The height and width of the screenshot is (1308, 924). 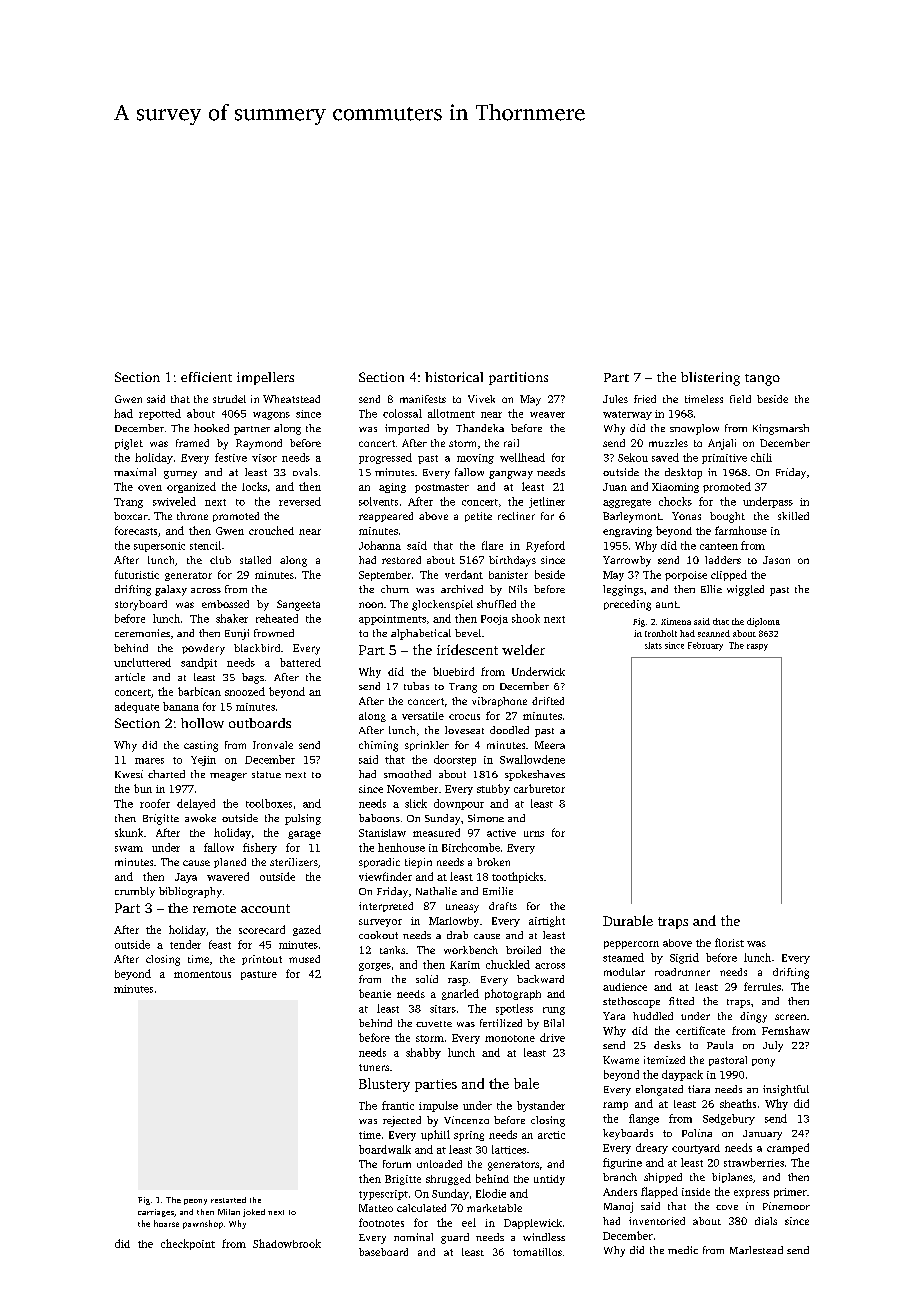 What do you see at coordinates (254, 486) in the screenshot?
I see `locks` at bounding box center [254, 486].
